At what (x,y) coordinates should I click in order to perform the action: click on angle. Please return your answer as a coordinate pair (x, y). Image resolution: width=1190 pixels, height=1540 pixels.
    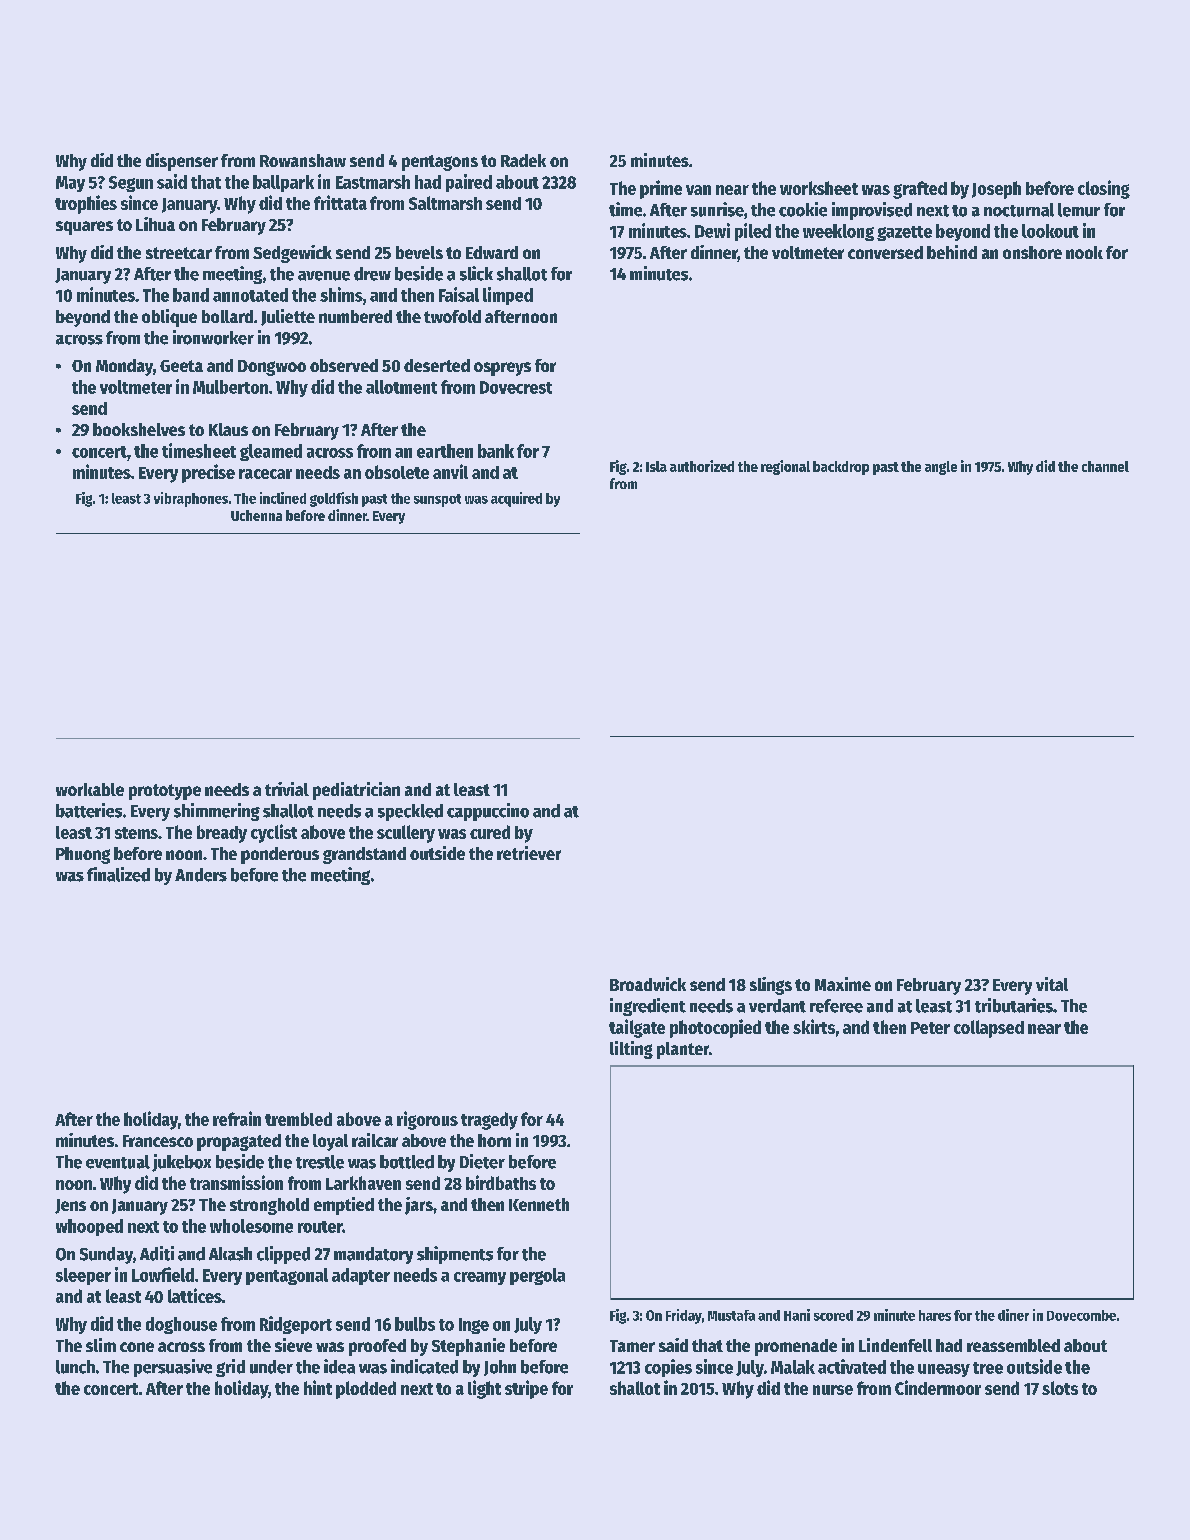
    Looking at the image, I should click on (941, 468).
